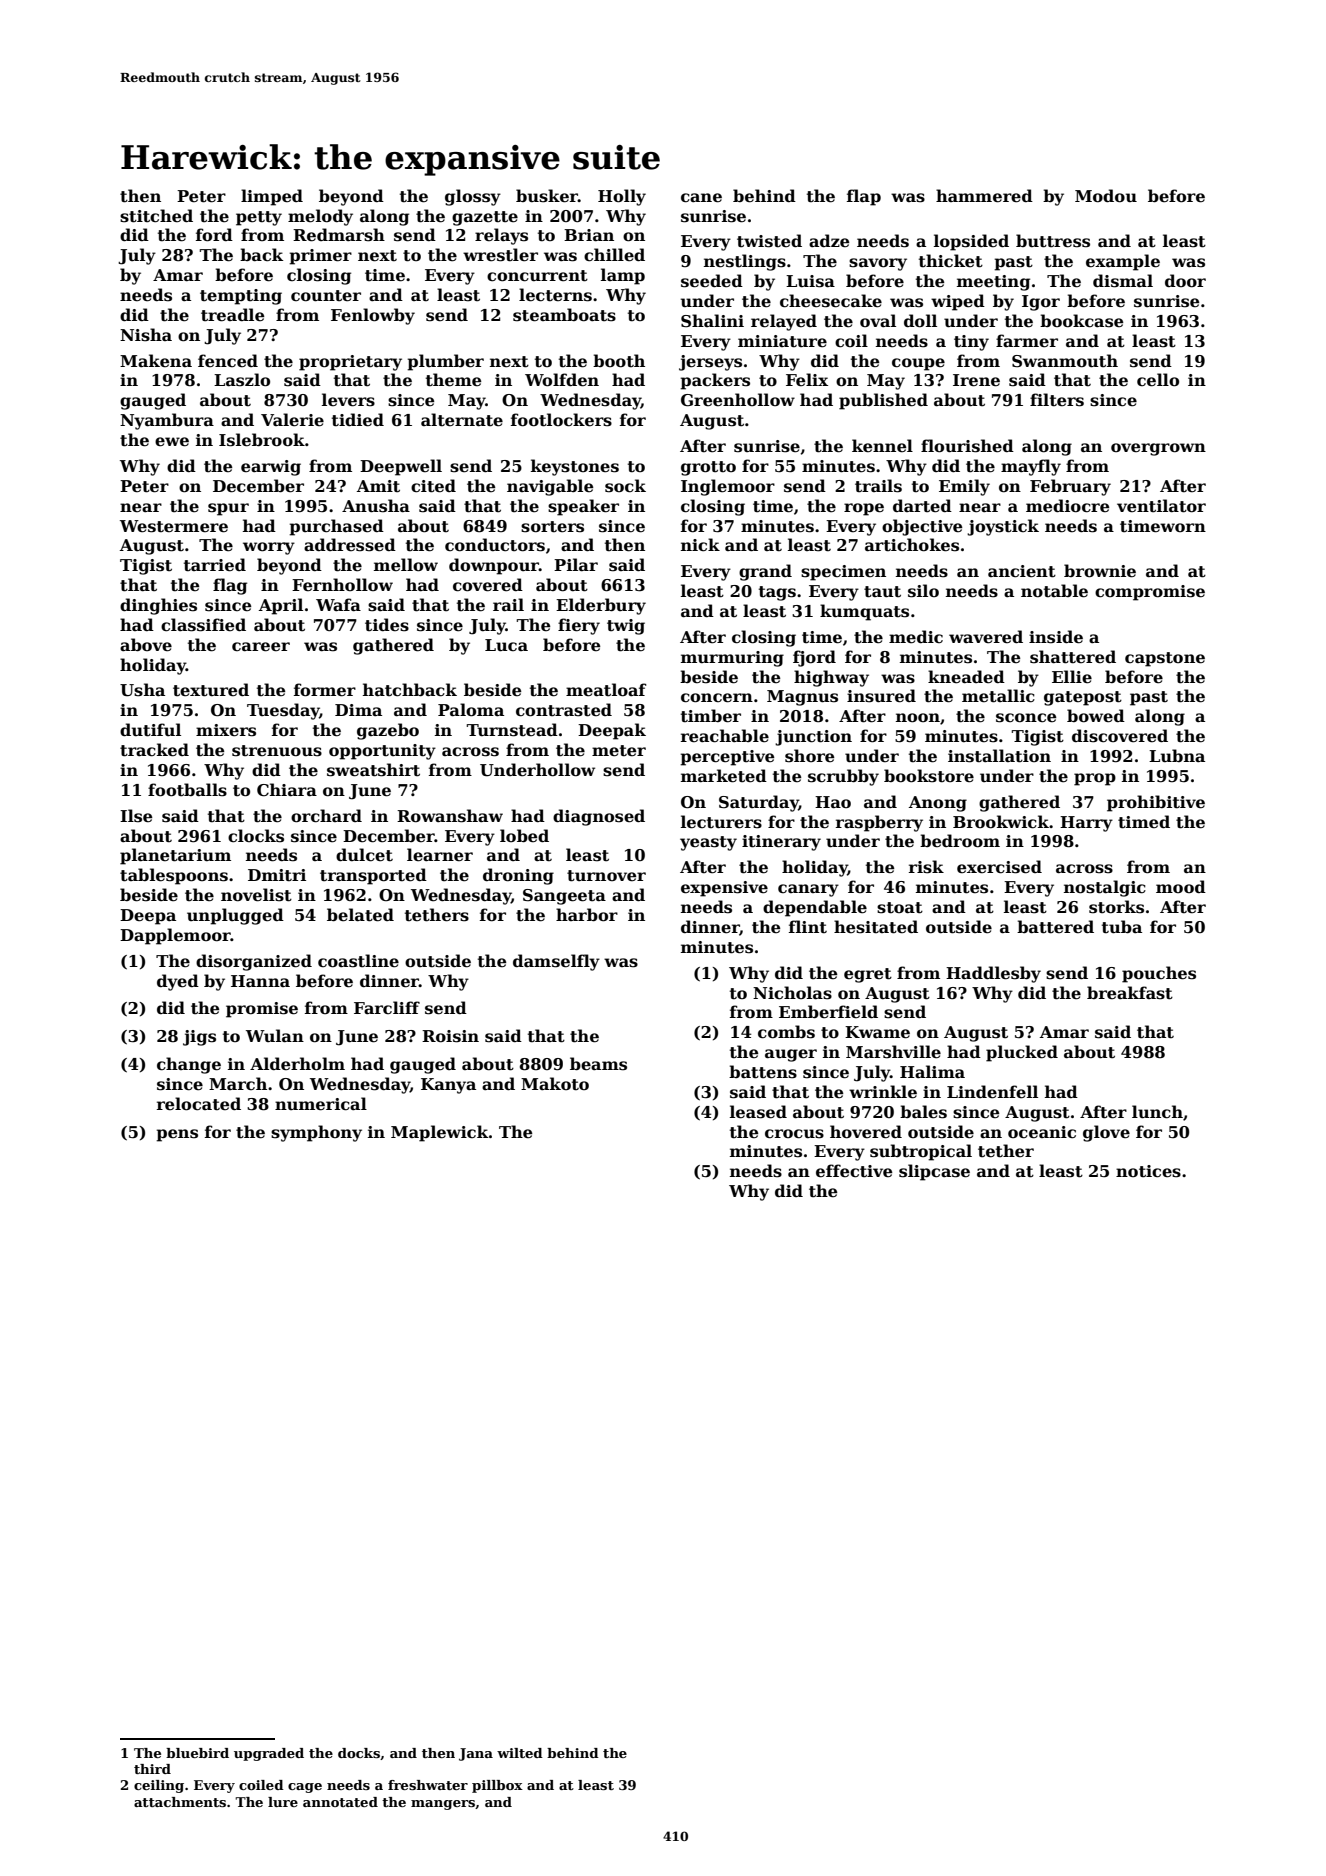  Describe the element at coordinates (443, 1805) in the document. I see `mangers` at that location.
